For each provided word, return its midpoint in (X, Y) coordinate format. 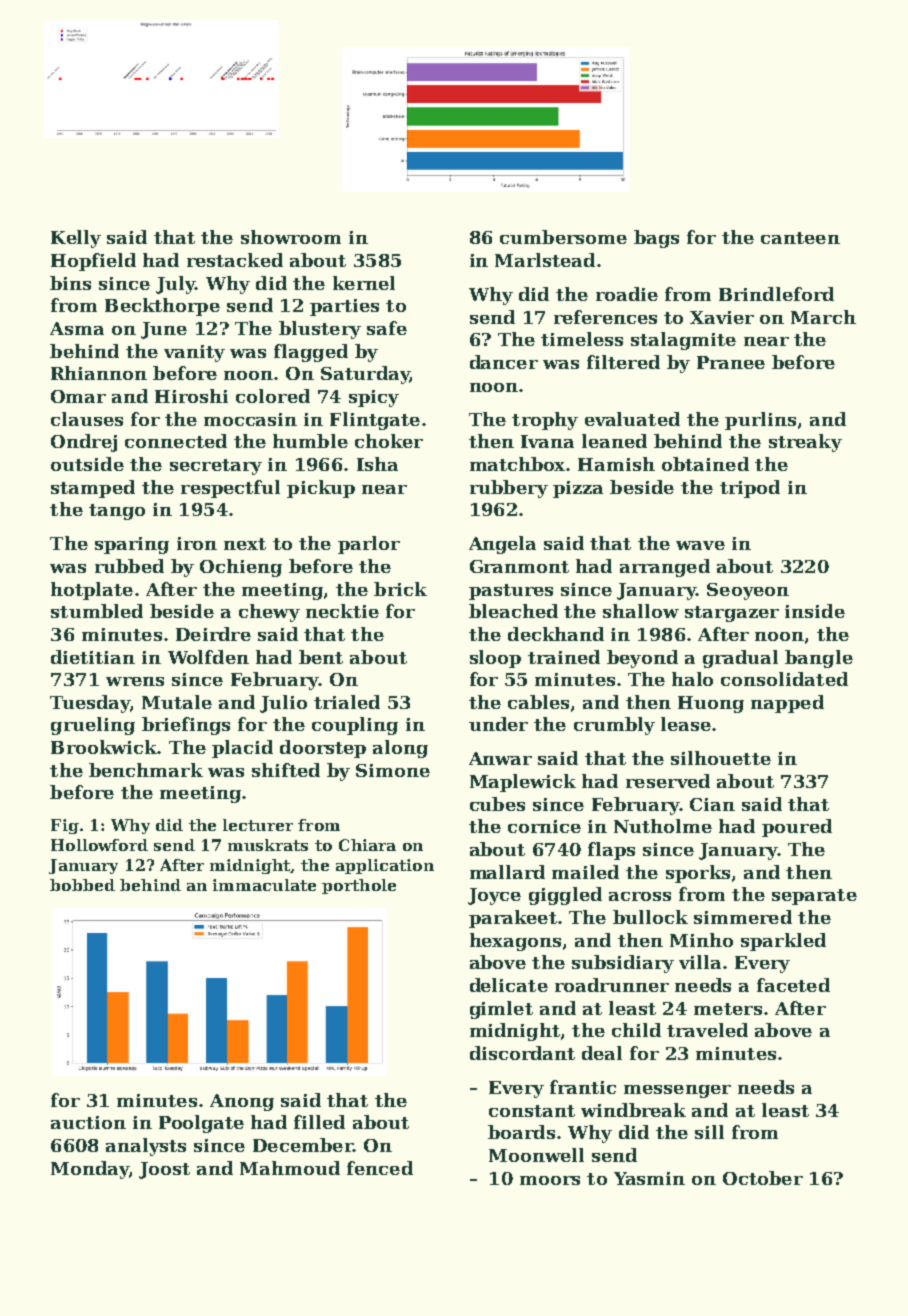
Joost (164, 1170)
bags (656, 239)
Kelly (76, 239)
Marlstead (545, 260)
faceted (793, 985)
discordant (522, 1053)
